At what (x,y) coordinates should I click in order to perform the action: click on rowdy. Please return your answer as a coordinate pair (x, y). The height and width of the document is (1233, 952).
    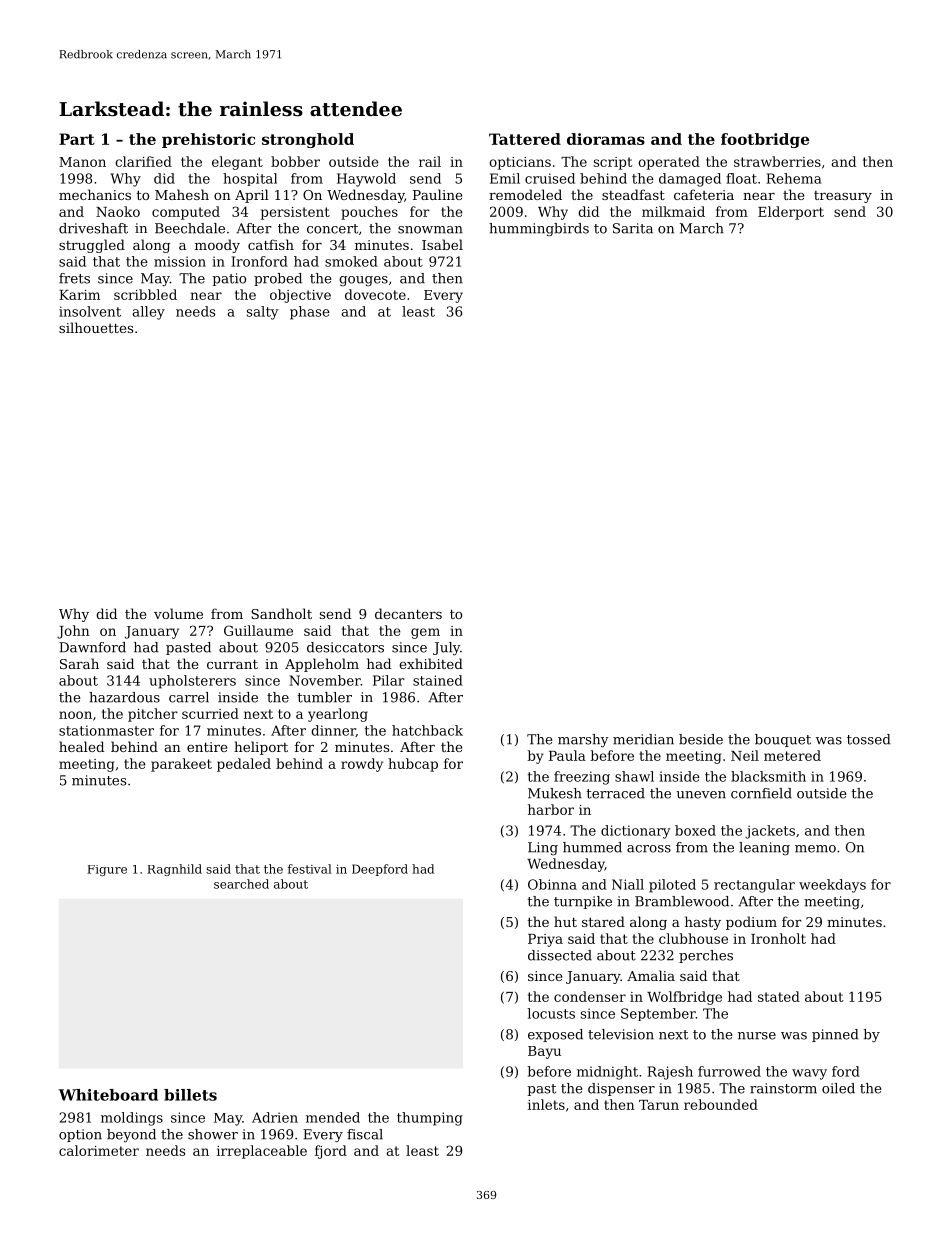
    Looking at the image, I should click on (362, 765).
